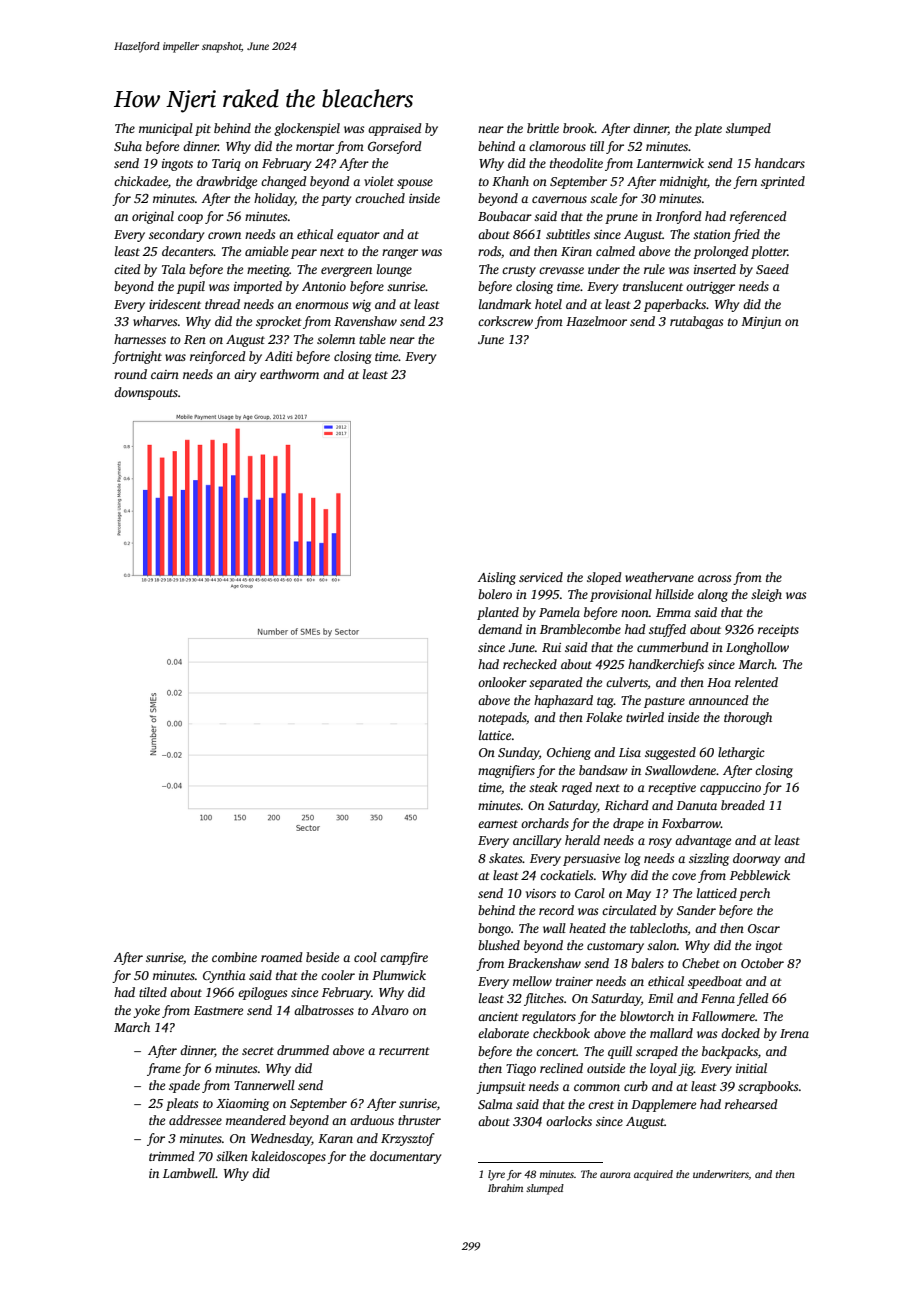 The height and width of the page is (1308, 924). What do you see at coordinates (579, 128) in the page?
I see `brook` at bounding box center [579, 128].
